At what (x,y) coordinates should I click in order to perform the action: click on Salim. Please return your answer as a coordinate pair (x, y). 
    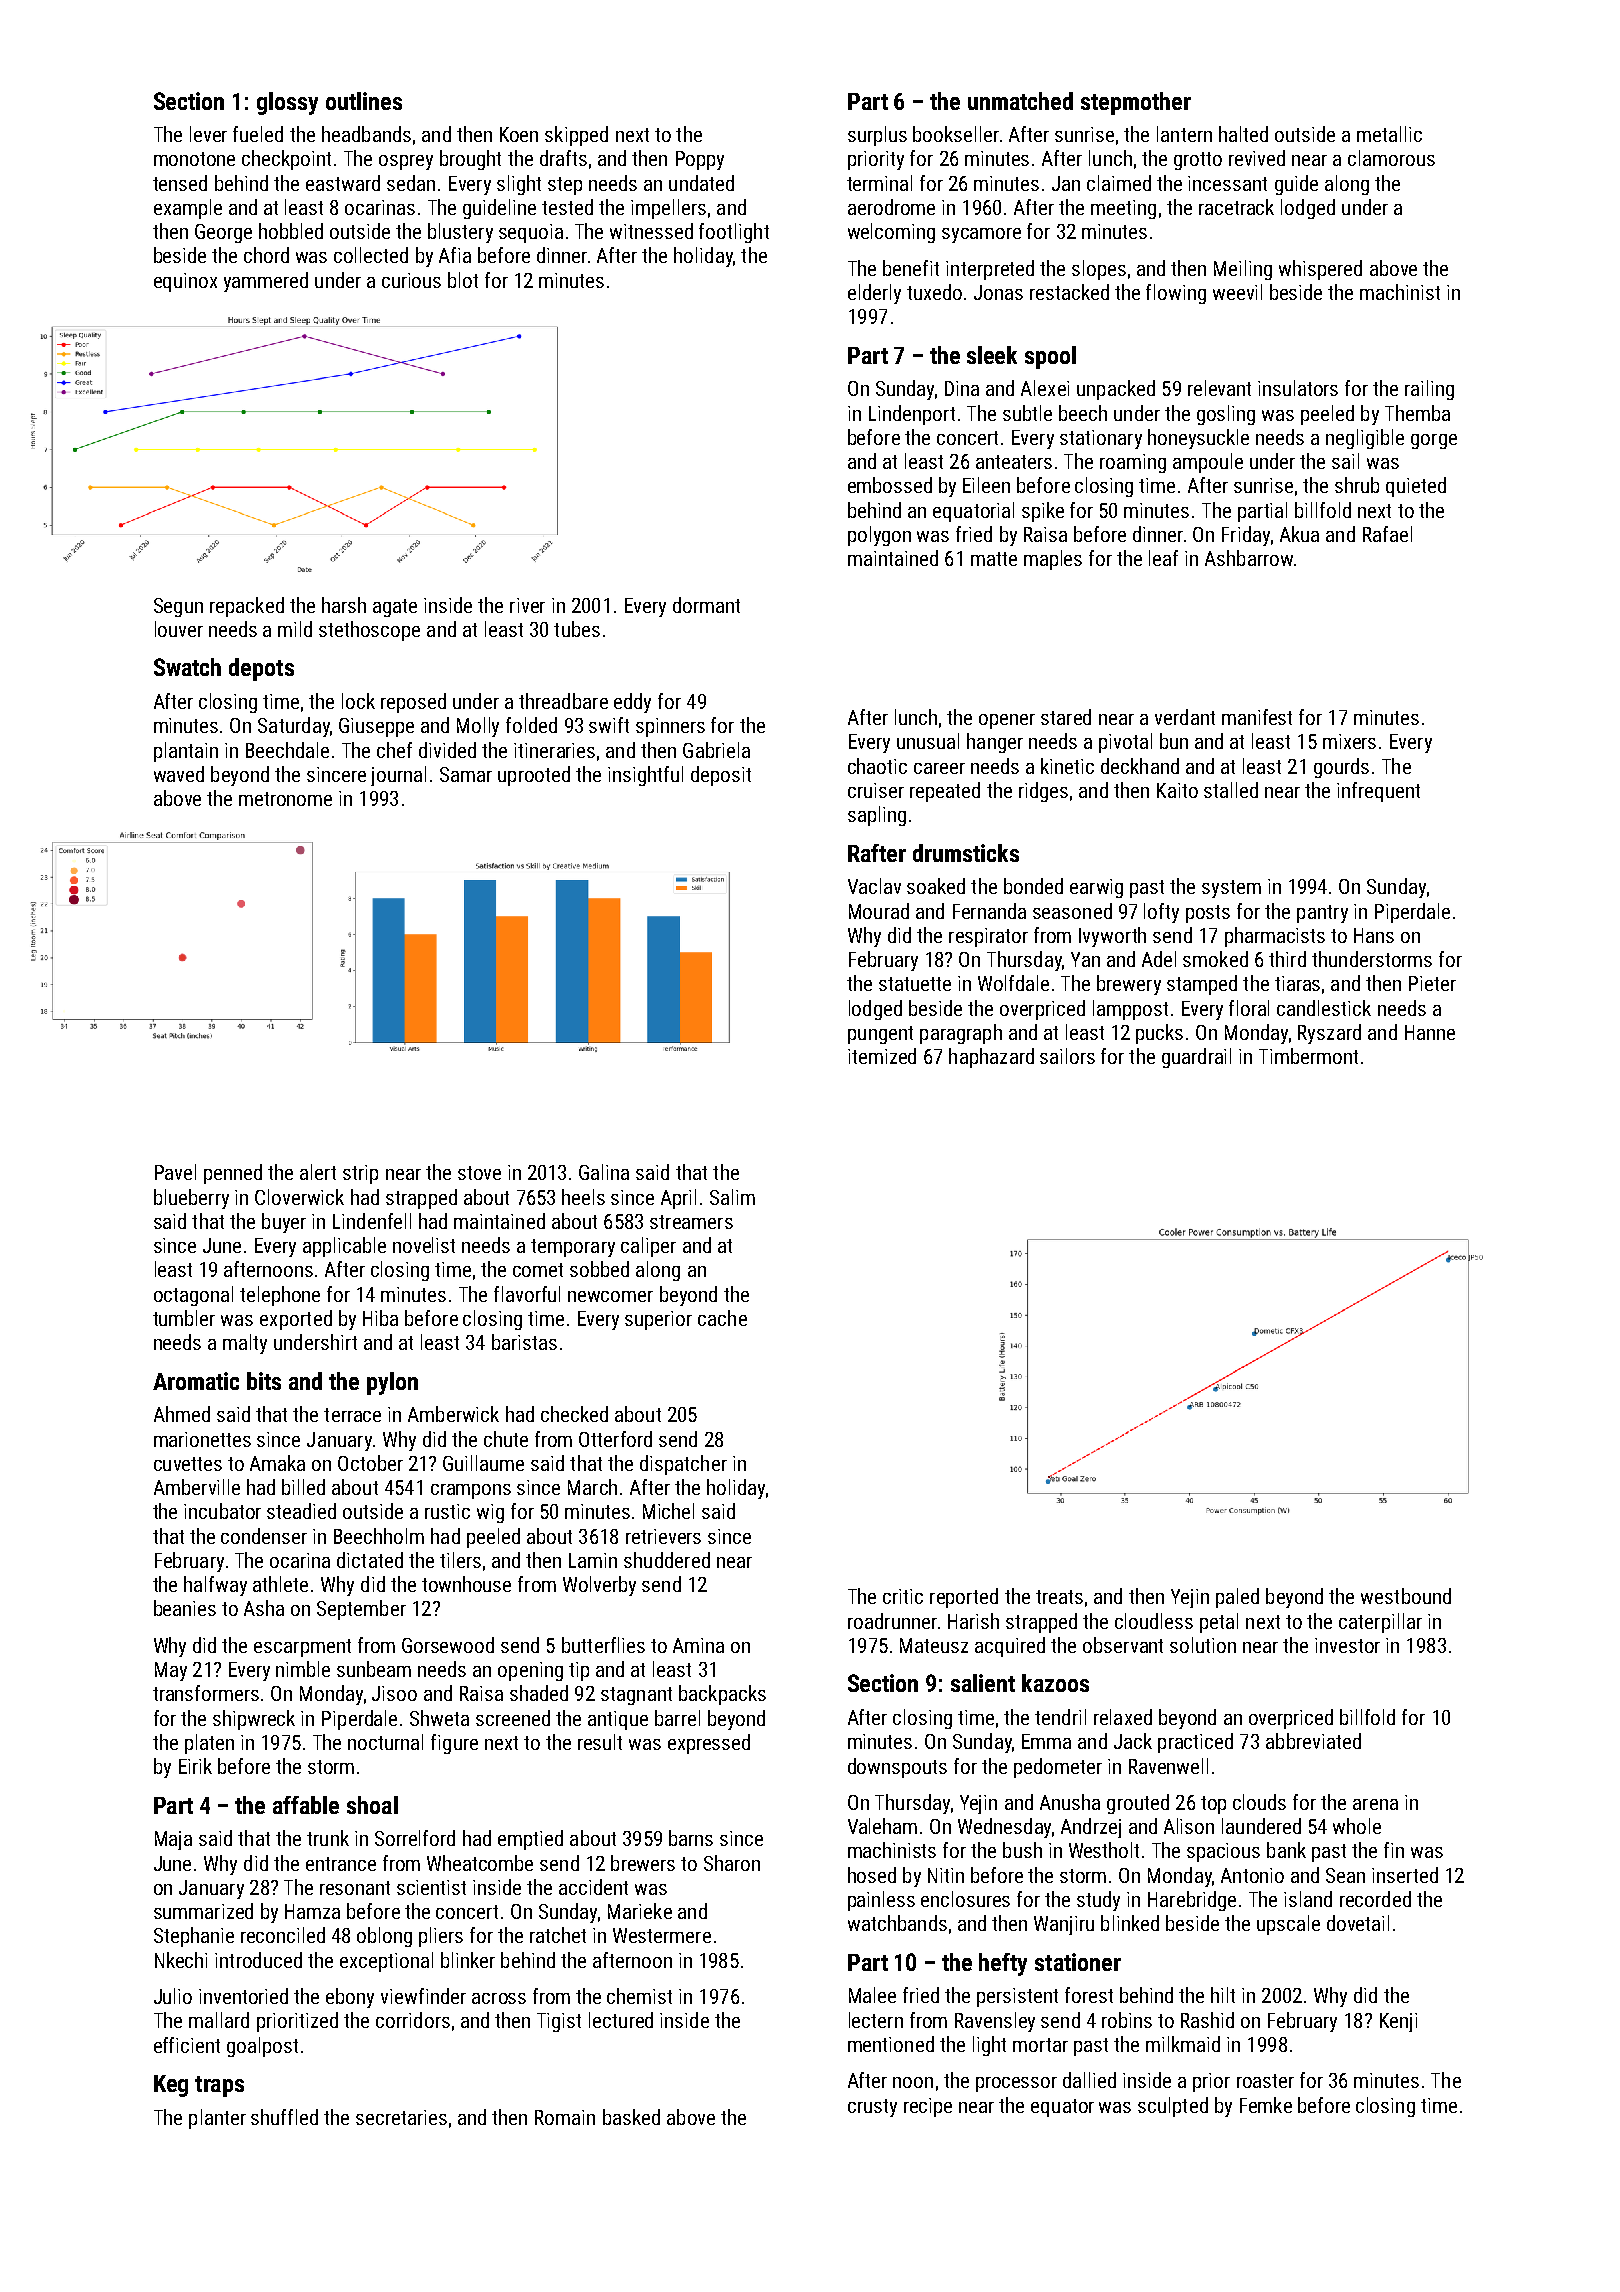
    Looking at the image, I should click on (732, 1197).
